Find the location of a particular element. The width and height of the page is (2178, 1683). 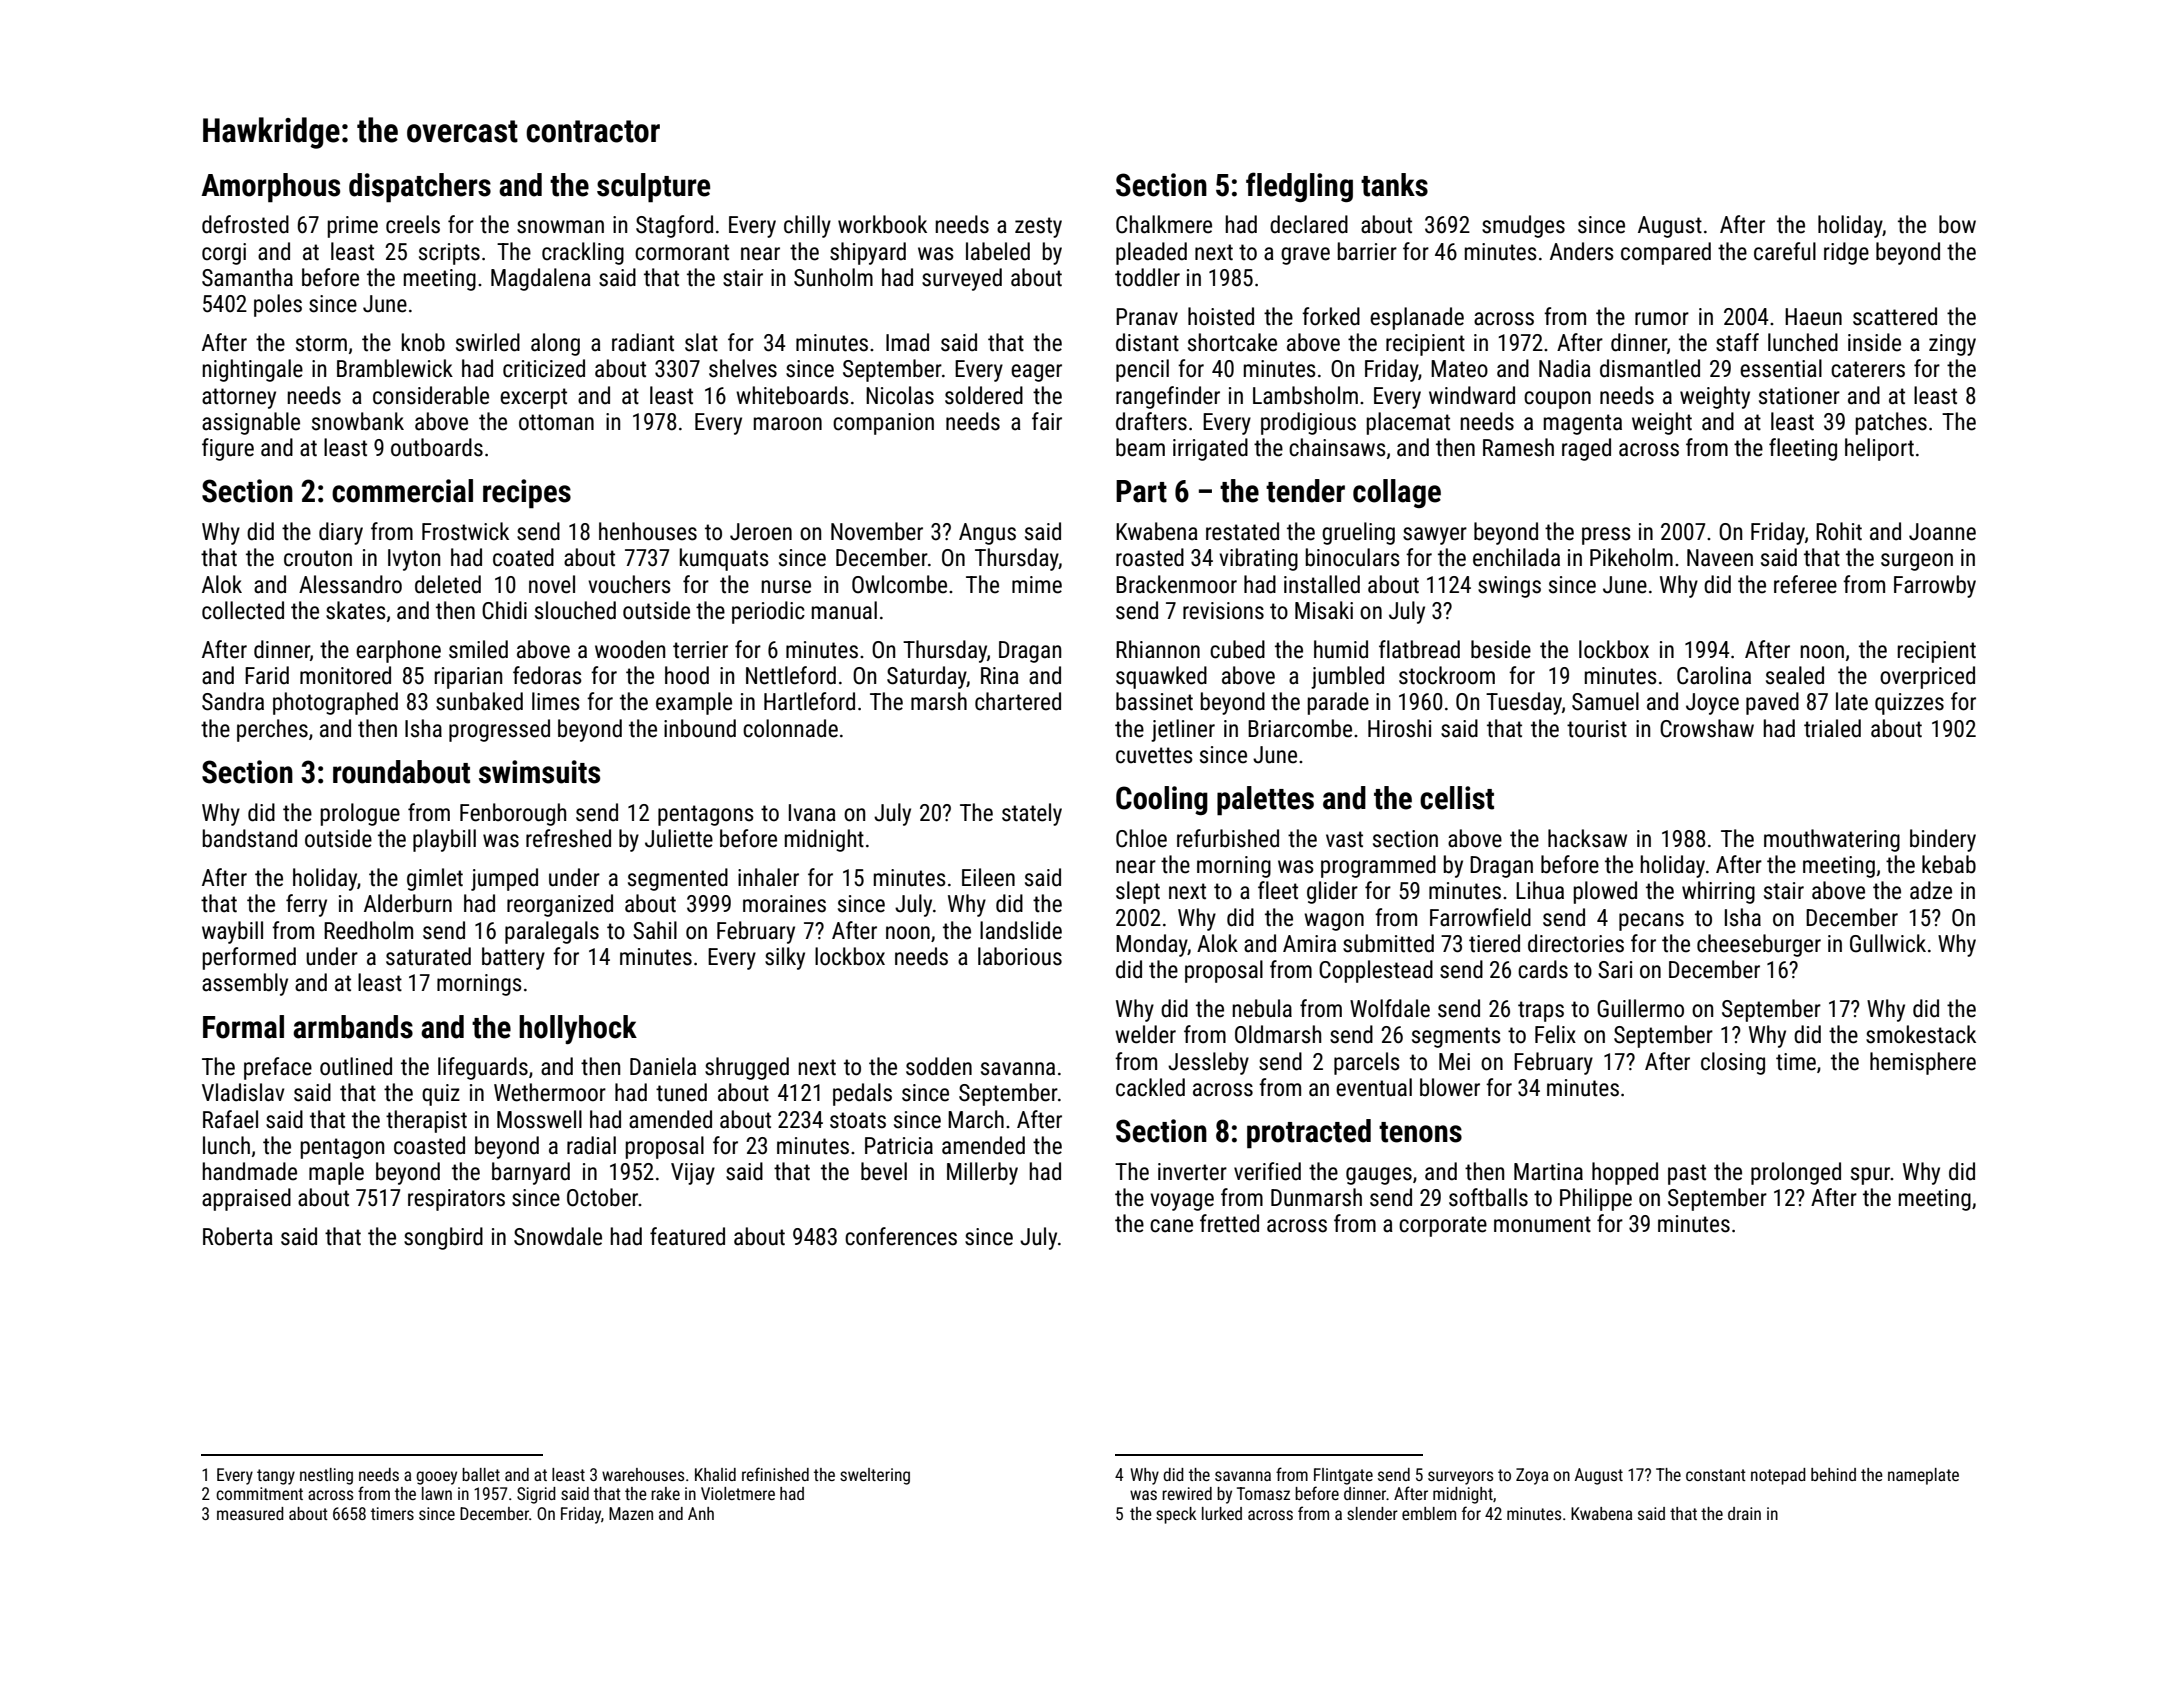

cane is located at coordinates (1171, 1226).
